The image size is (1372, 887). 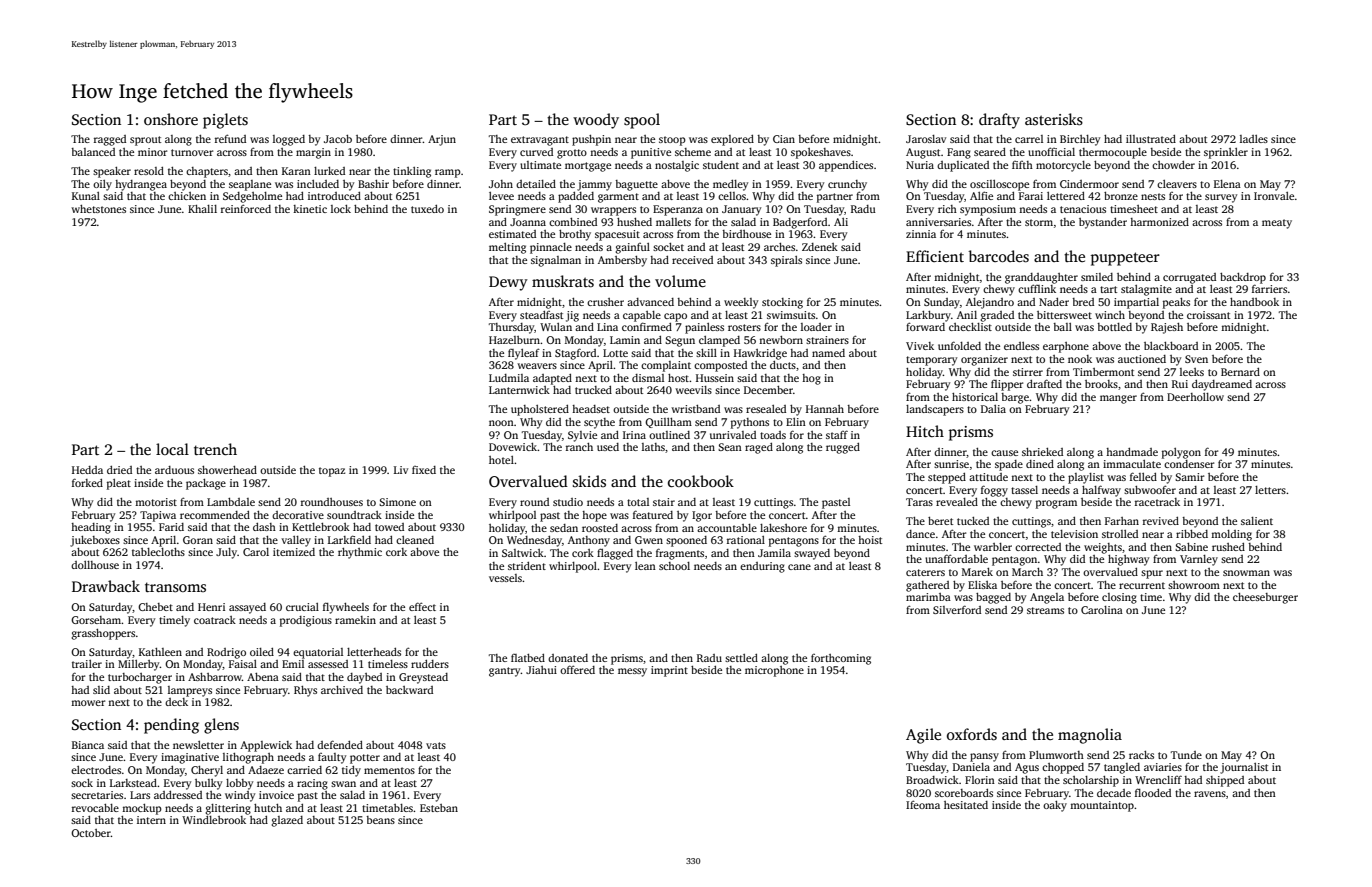 I want to click on Jacob, so click(x=338, y=139).
